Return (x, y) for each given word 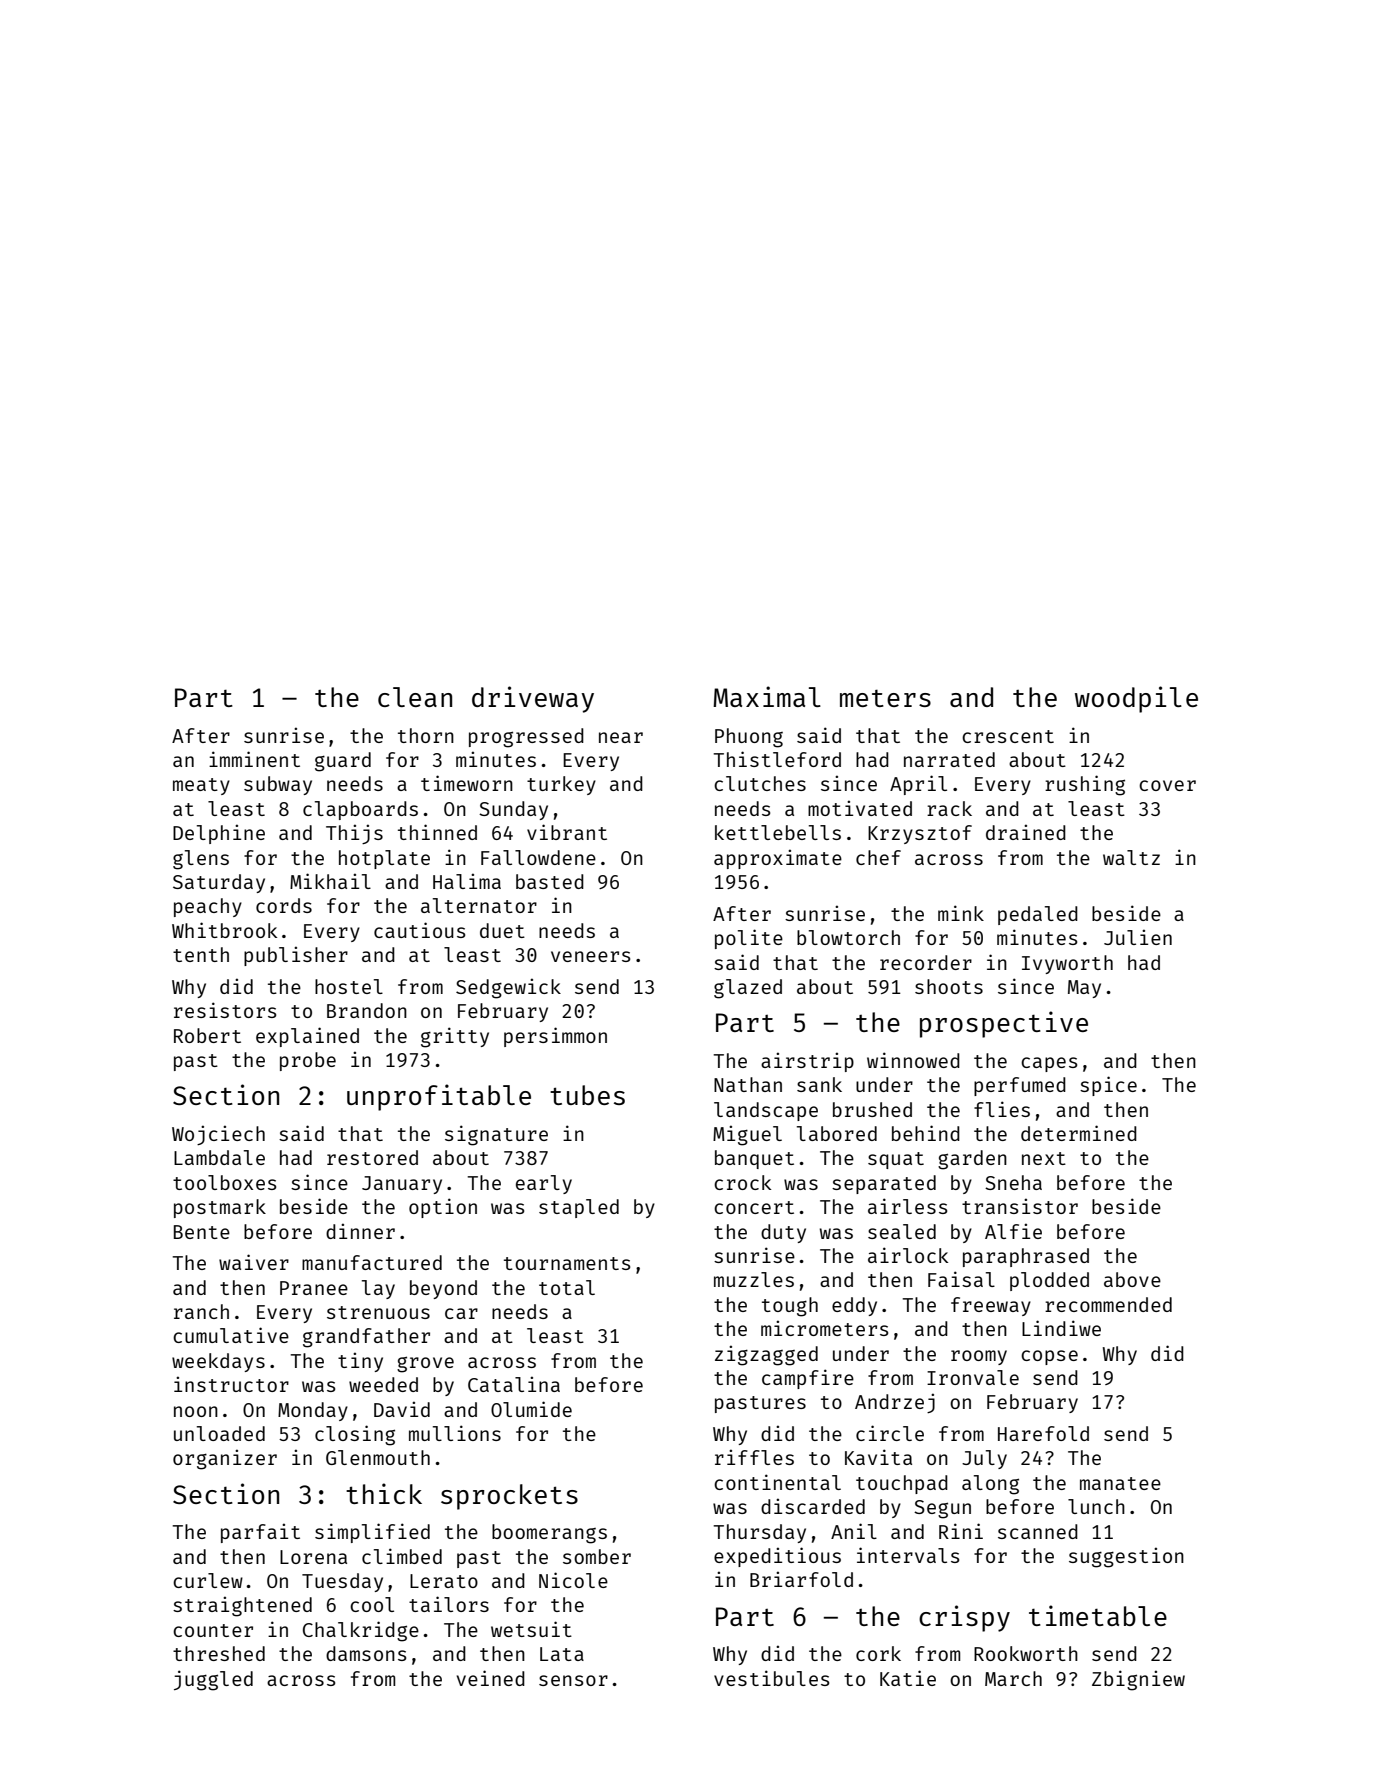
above (1132, 1279)
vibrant (567, 832)
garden (972, 1160)
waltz (1131, 857)
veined (491, 1678)
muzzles (754, 1279)
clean (415, 697)
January (402, 1185)
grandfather (366, 1338)
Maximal (767, 696)
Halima (467, 881)
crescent (1008, 736)
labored (837, 1133)
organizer (225, 1459)
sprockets (509, 1497)
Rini (961, 1531)
